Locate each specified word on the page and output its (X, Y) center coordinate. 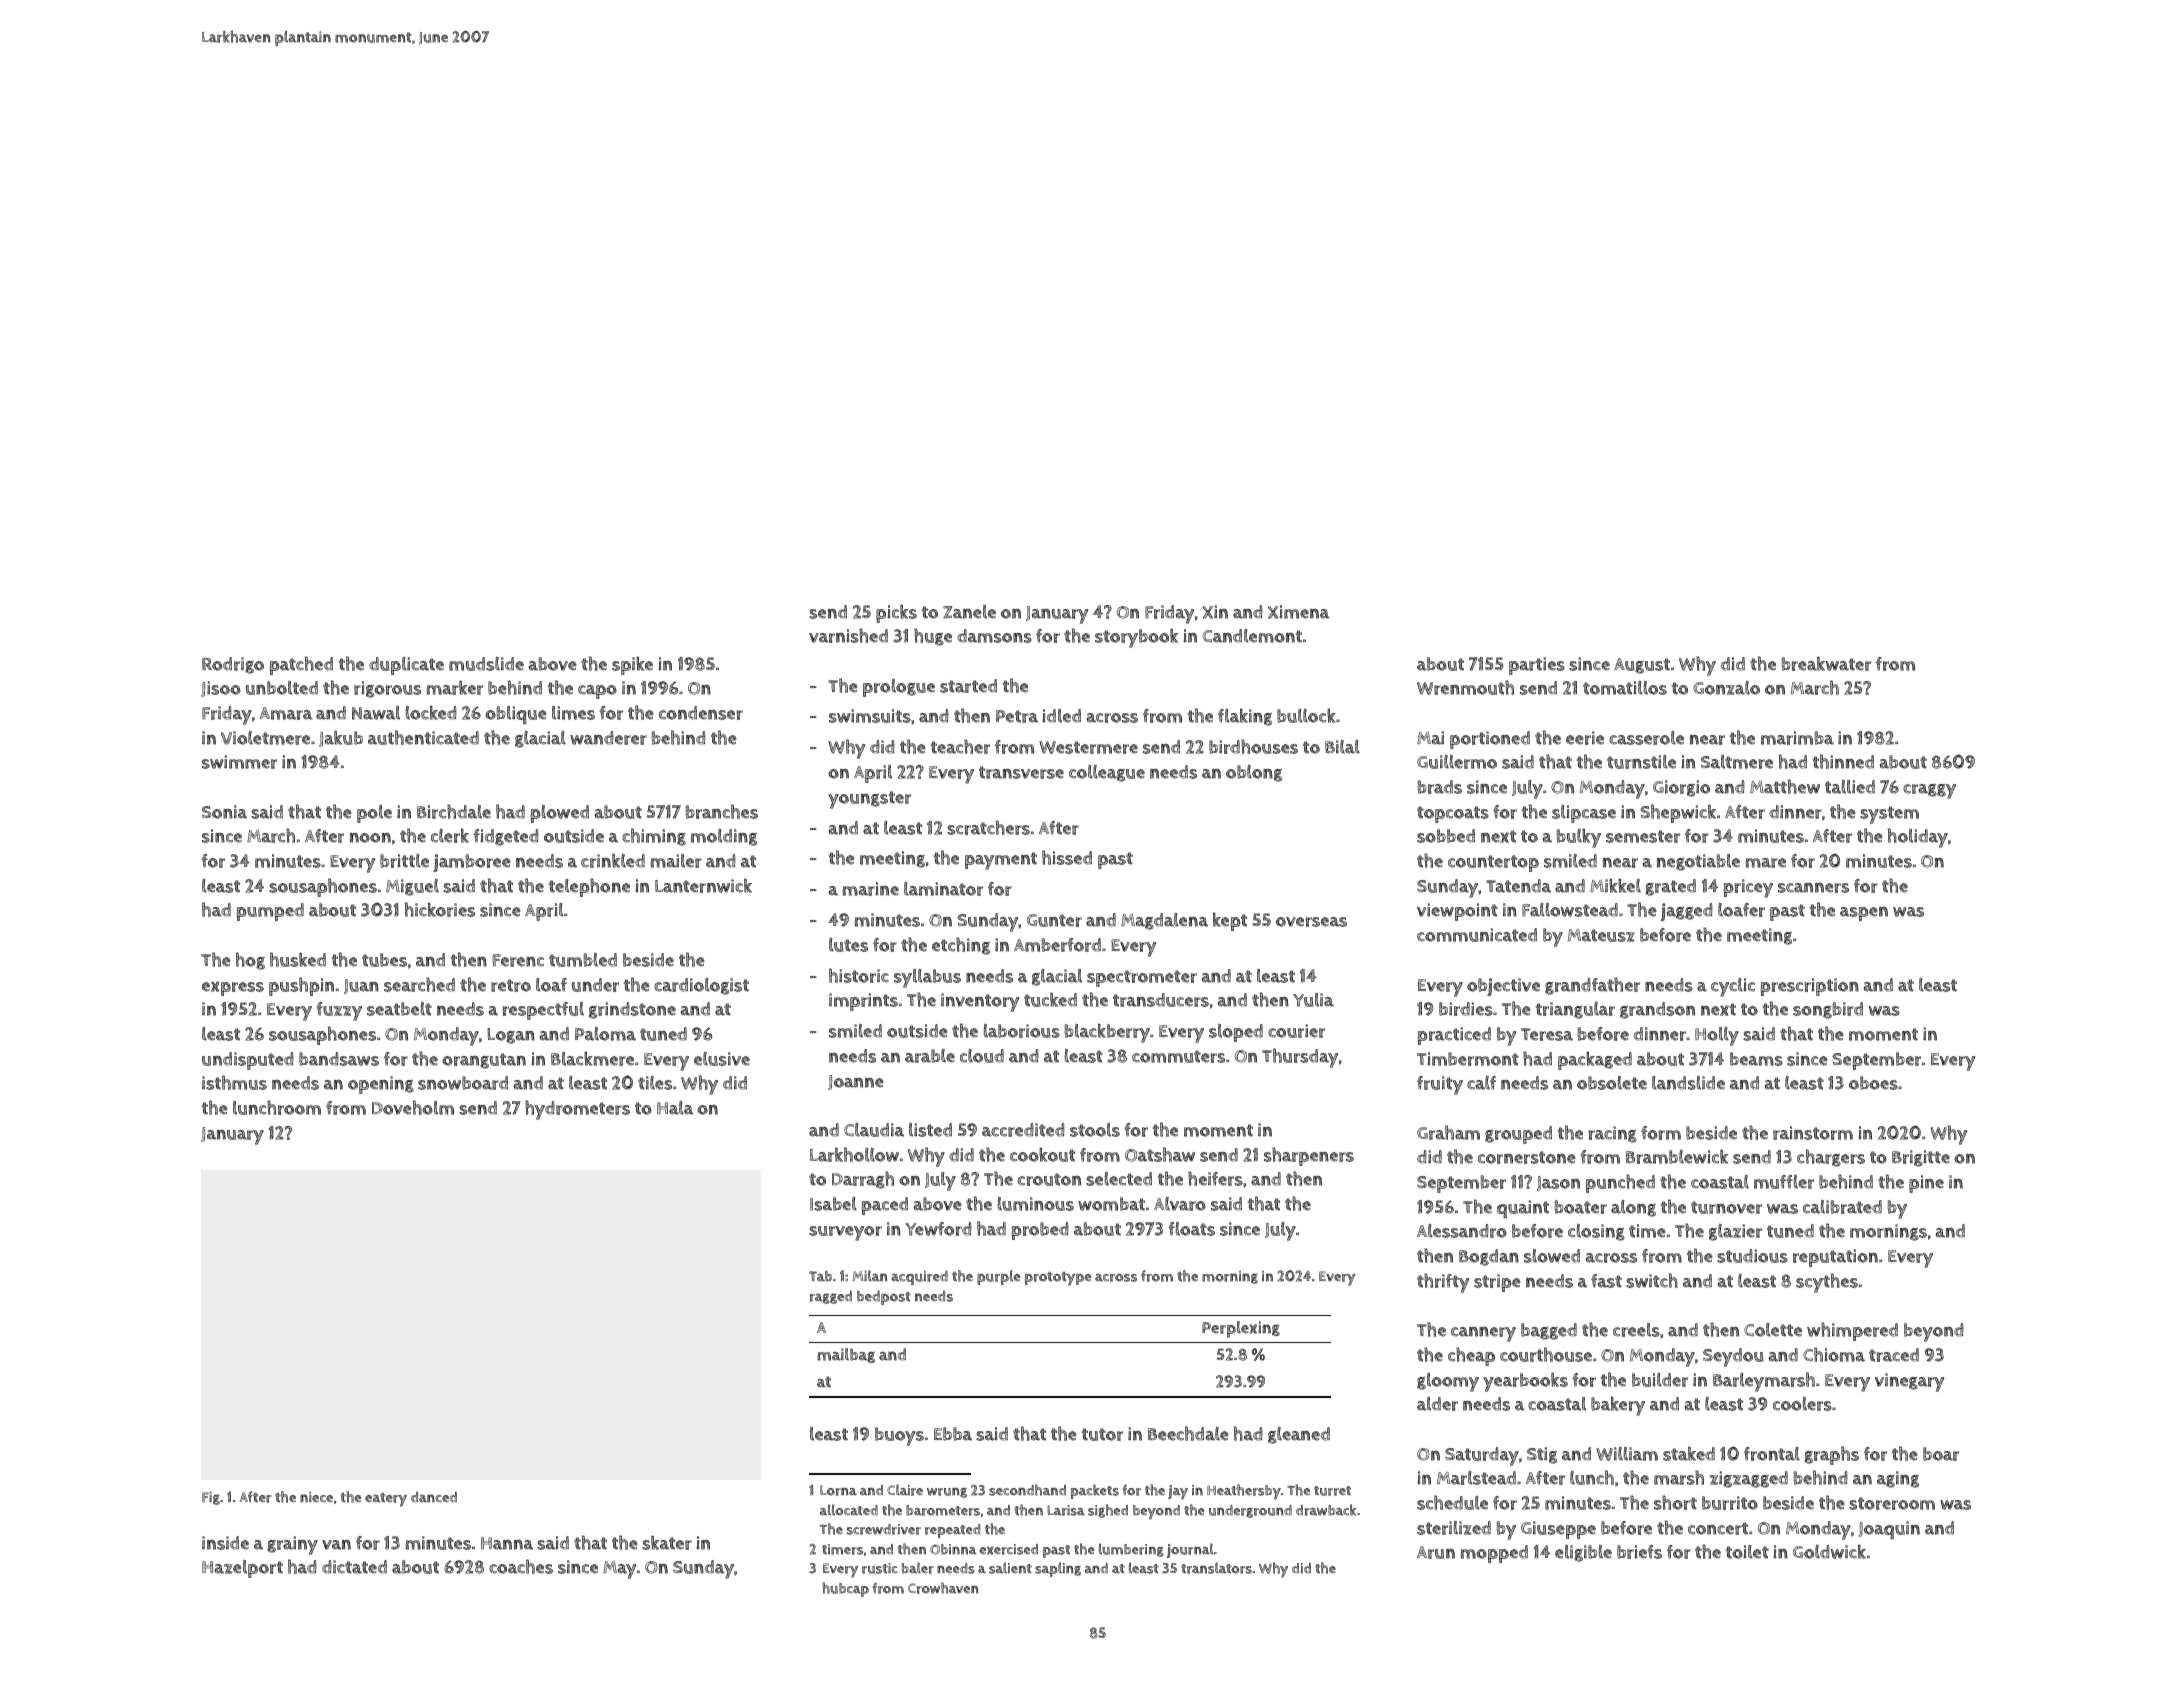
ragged (831, 1297)
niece (316, 1497)
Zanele (969, 612)
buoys (899, 1436)
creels (1636, 1330)
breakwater (1826, 663)
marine (871, 889)
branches (721, 811)
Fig (211, 1498)
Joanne (856, 1082)
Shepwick (1678, 813)
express (233, 988)
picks (896, 613)
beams (1756, 1059)
